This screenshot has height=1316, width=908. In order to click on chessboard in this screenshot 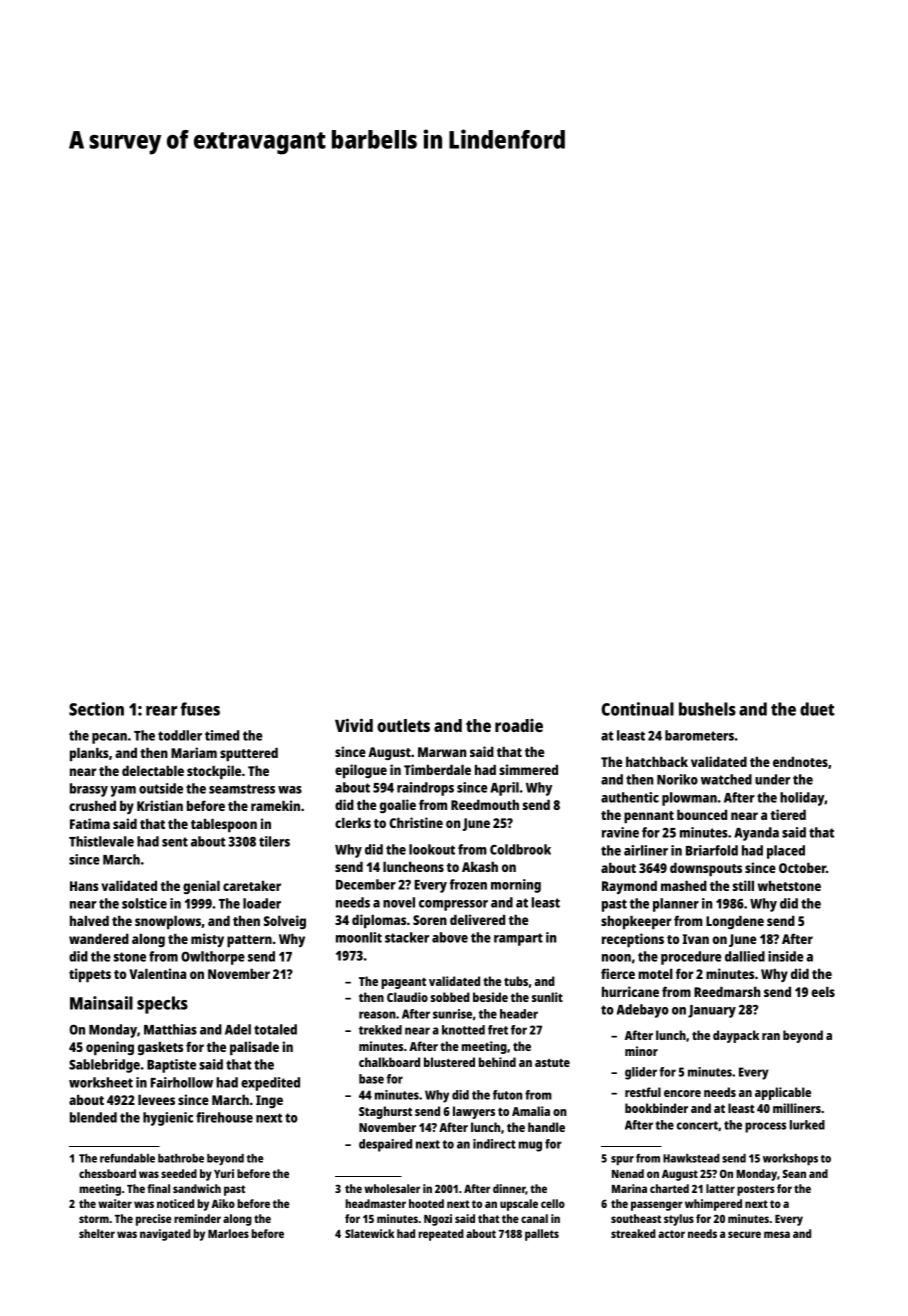, I will do `click(107, 1173)`.
